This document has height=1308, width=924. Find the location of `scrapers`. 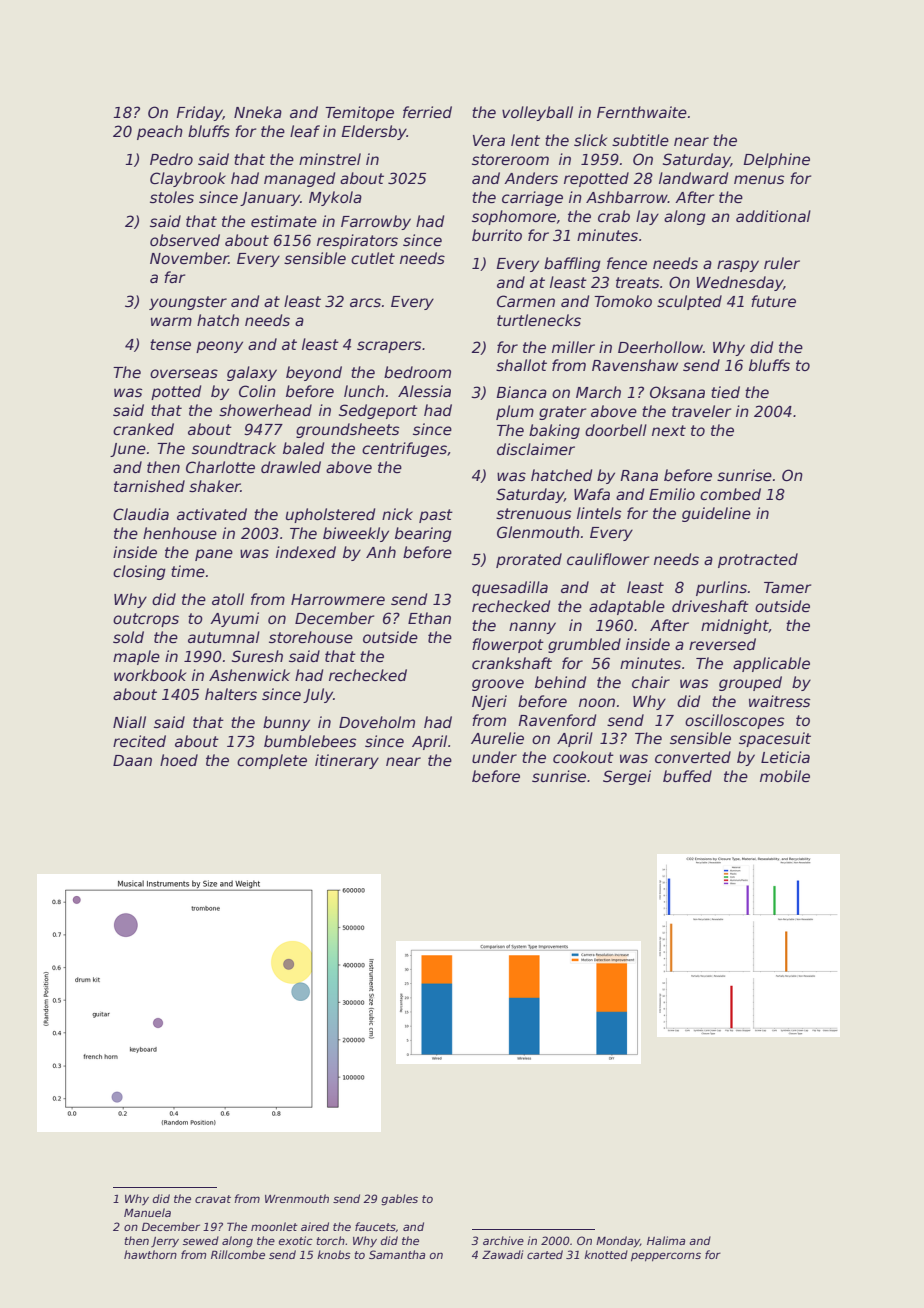

scrapers is located at coordinates (389, 347).
